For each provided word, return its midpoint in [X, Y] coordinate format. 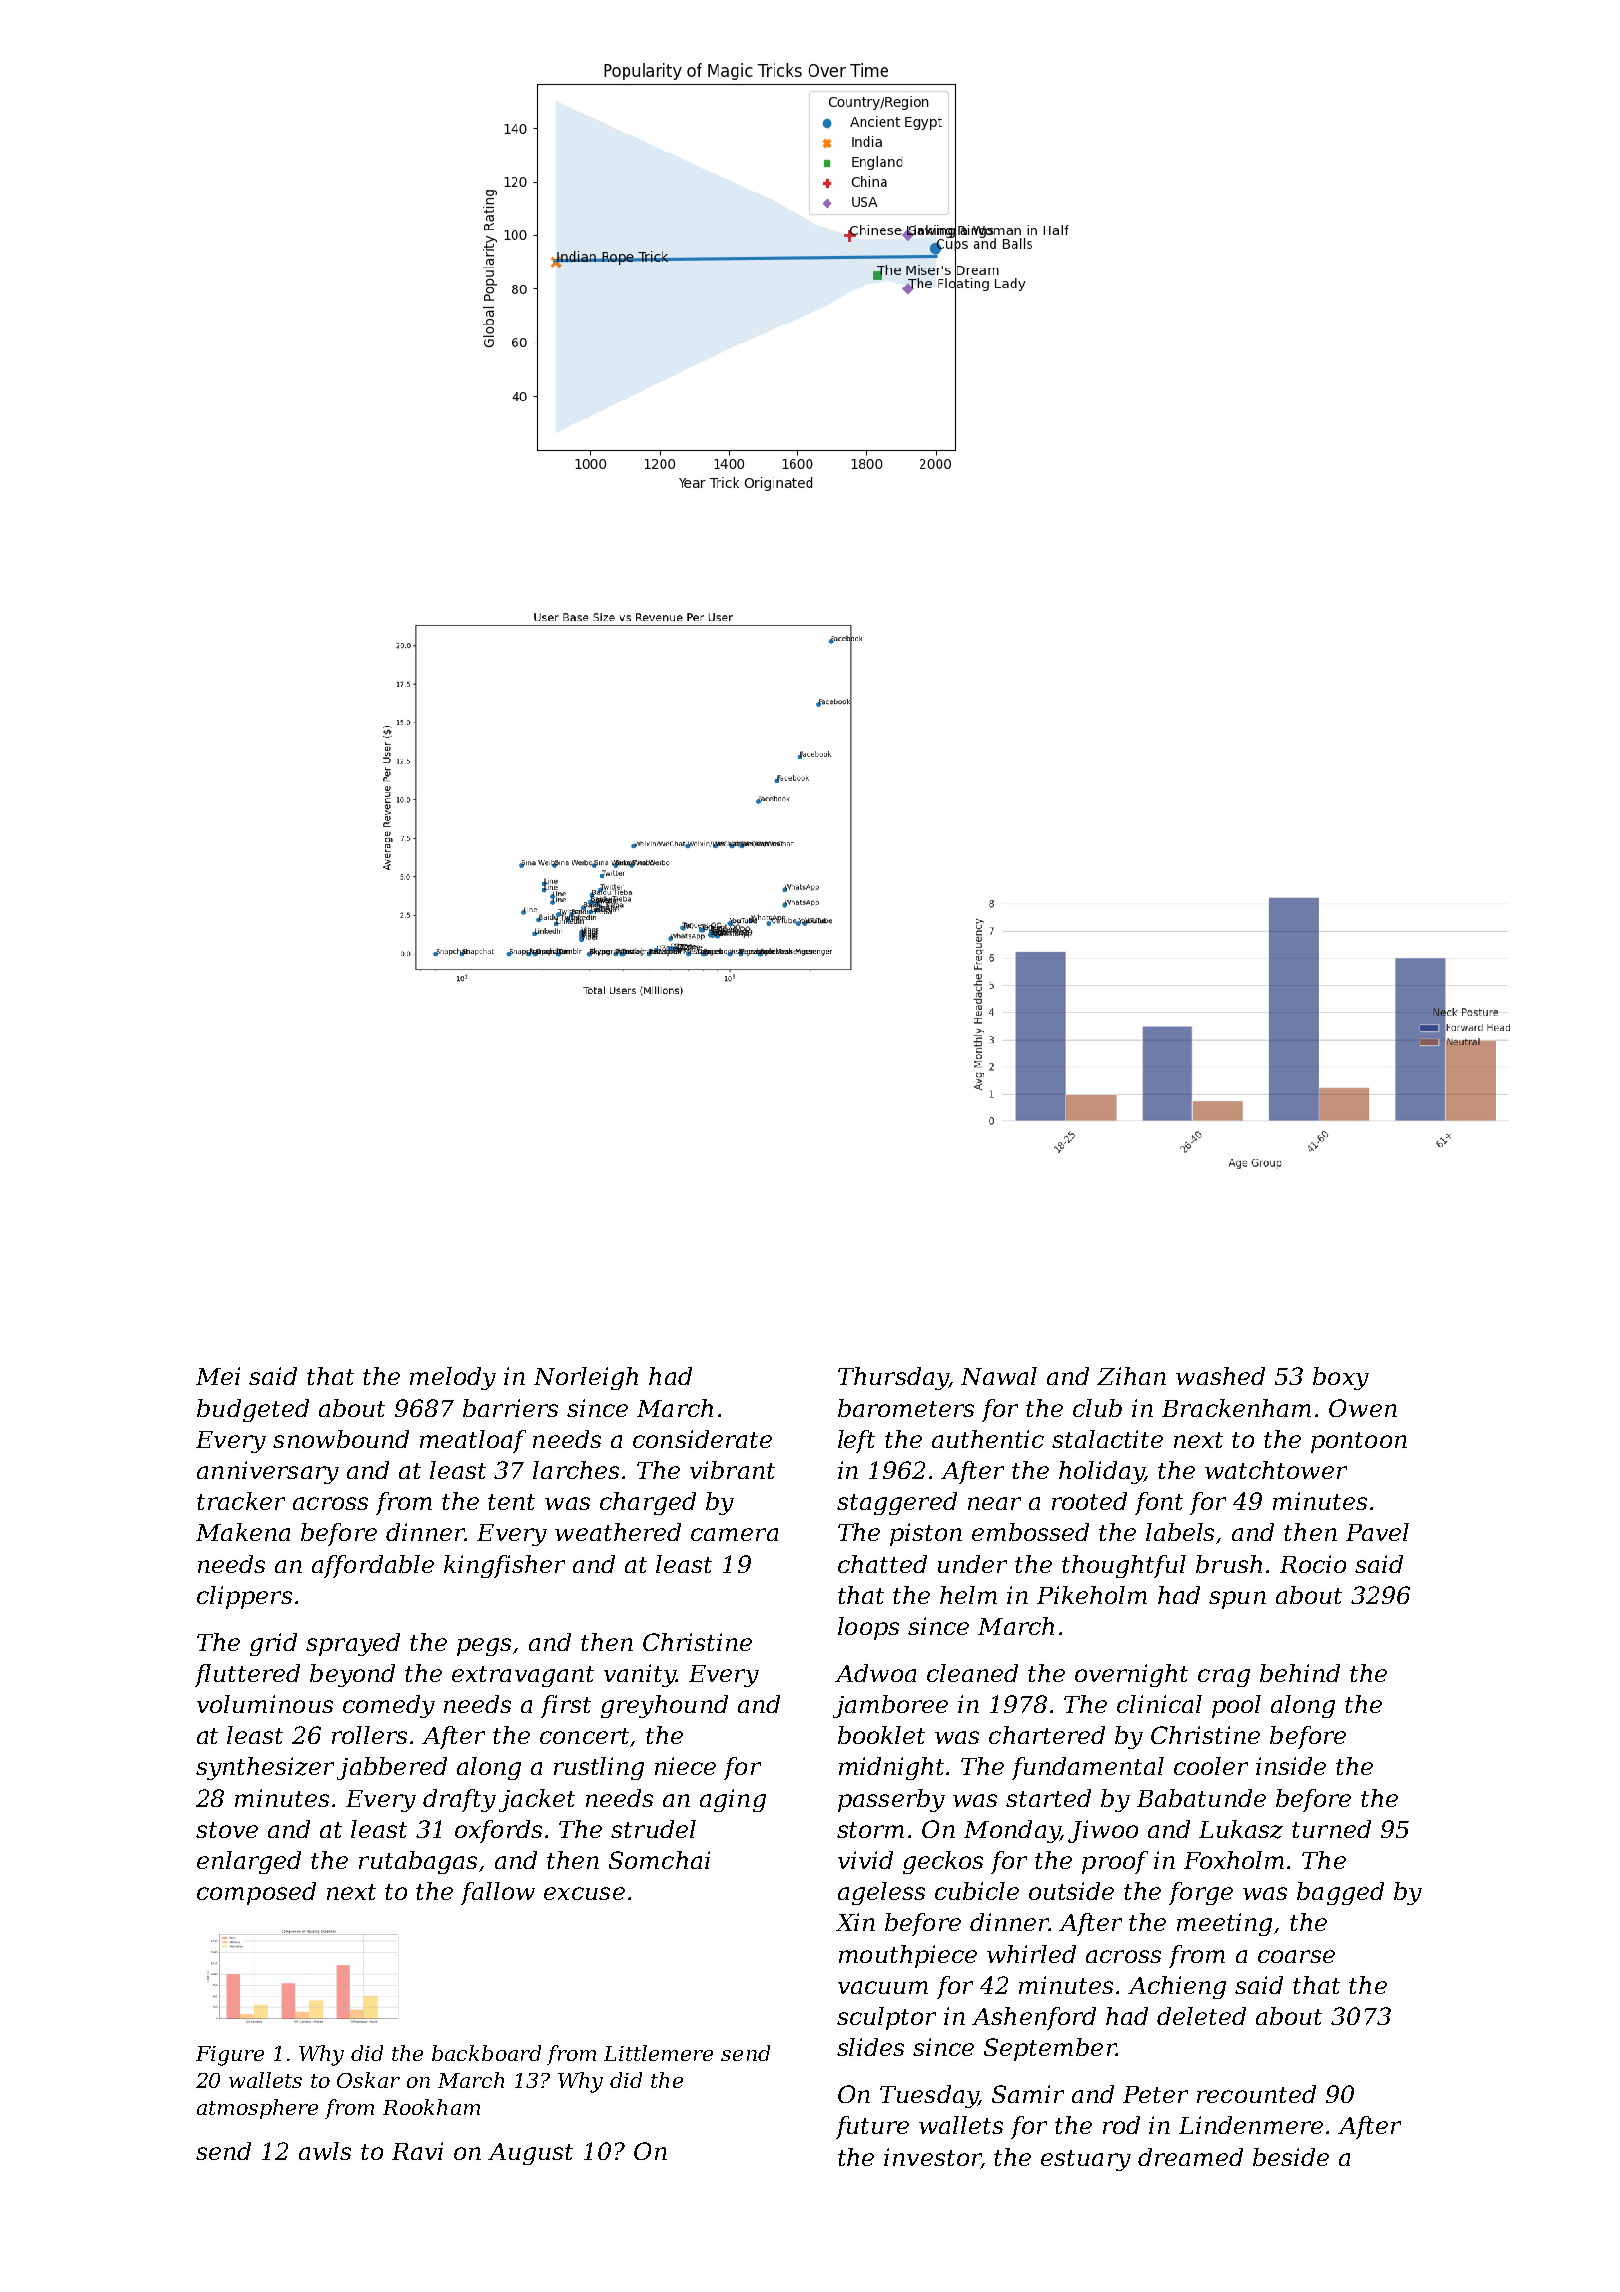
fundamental [1088, 1768]
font [1159, 1503]
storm [870, 1830]
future [872, 2127]
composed [256, 1893]
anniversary [268, 1472]
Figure [230, 2056]
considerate [702, 1439]
